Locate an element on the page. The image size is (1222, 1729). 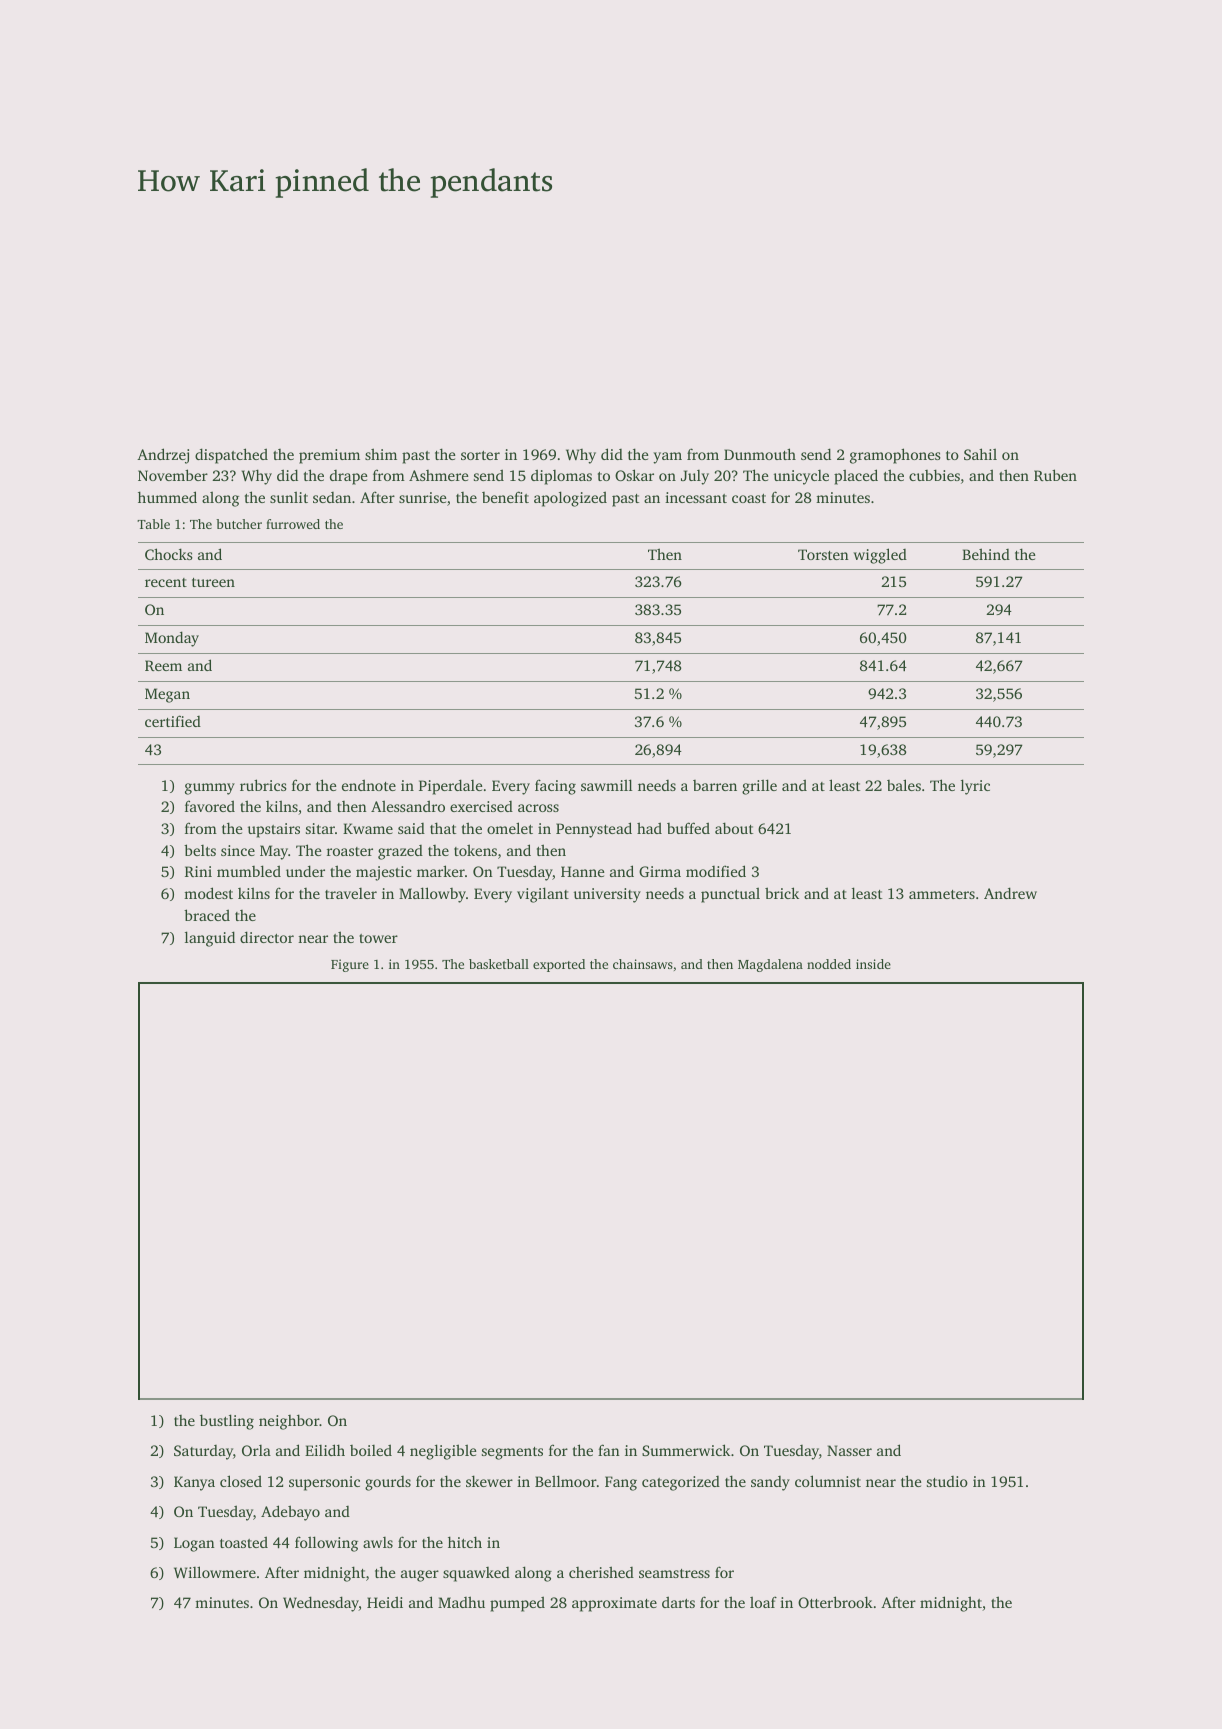
Andrzej is located at coordinates (163, 456).
